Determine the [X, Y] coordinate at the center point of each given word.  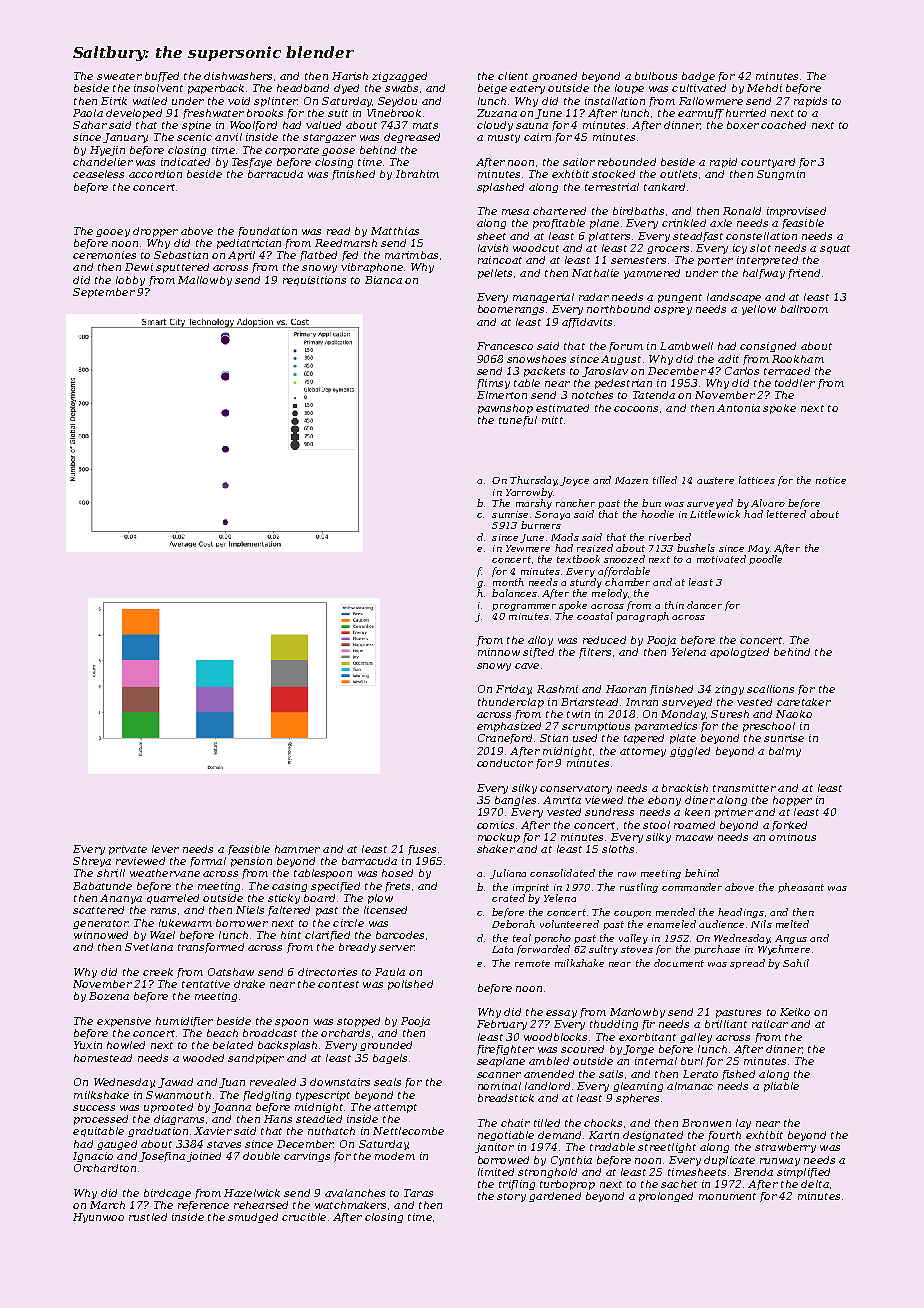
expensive [124, 1022]
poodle [765, 560]
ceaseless [98, 174]
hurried [746, 113]
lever [165, 849]
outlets [678, 174]
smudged [253, 1218]
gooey [113, 233]
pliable [781, 1087]
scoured [582, 1049]
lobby [130, 281]
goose [338, 152]
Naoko [794, 714]
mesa [515, 212]
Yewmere [528, 548]
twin [578, 714]
